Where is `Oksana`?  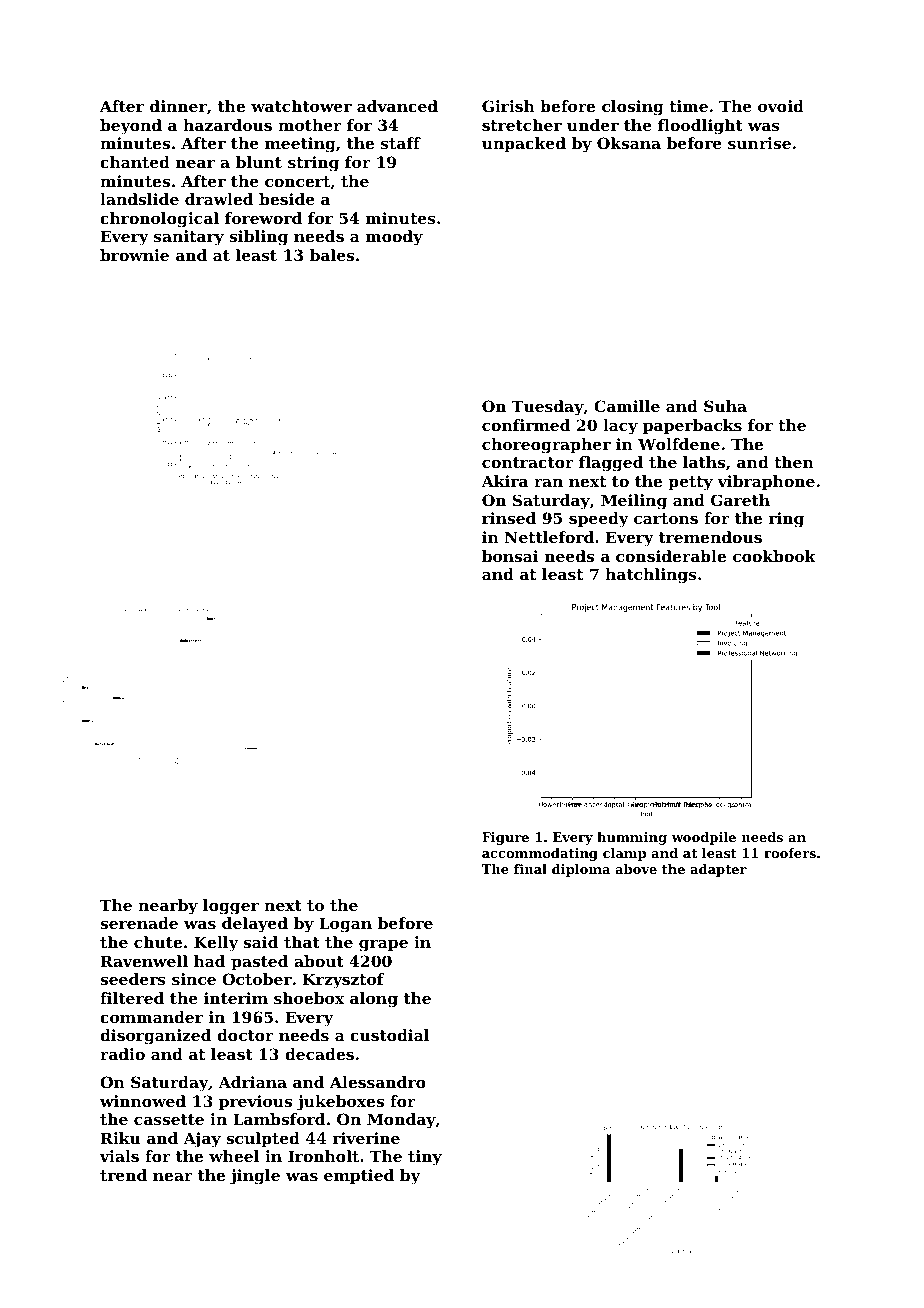 Oksana is located at coordinates (629, 143).
